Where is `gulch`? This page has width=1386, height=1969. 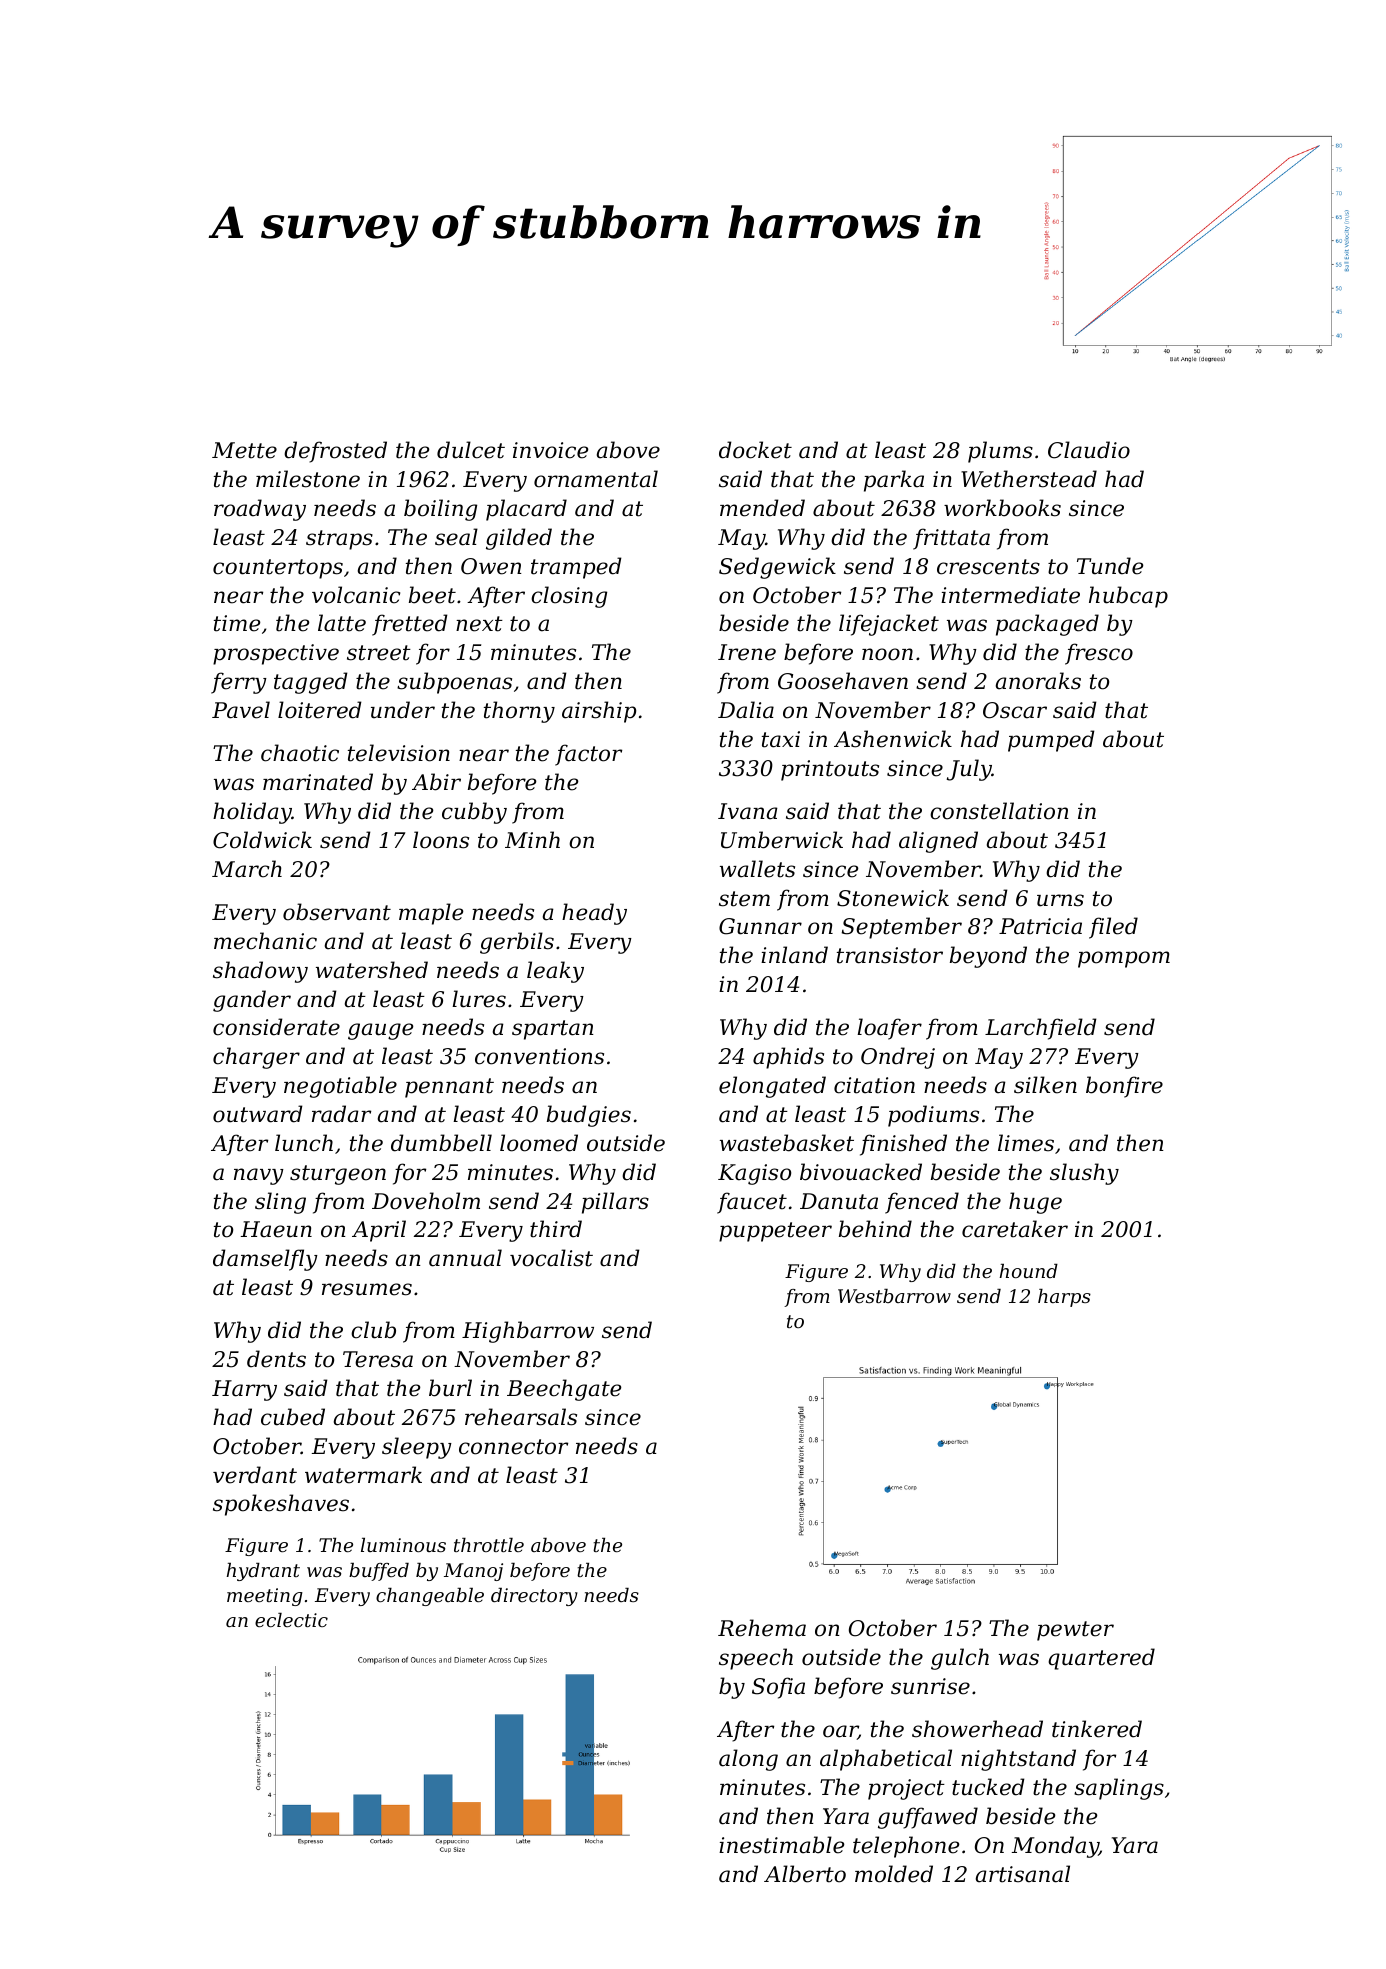
gulch is located at coordinates (960, 1659).
